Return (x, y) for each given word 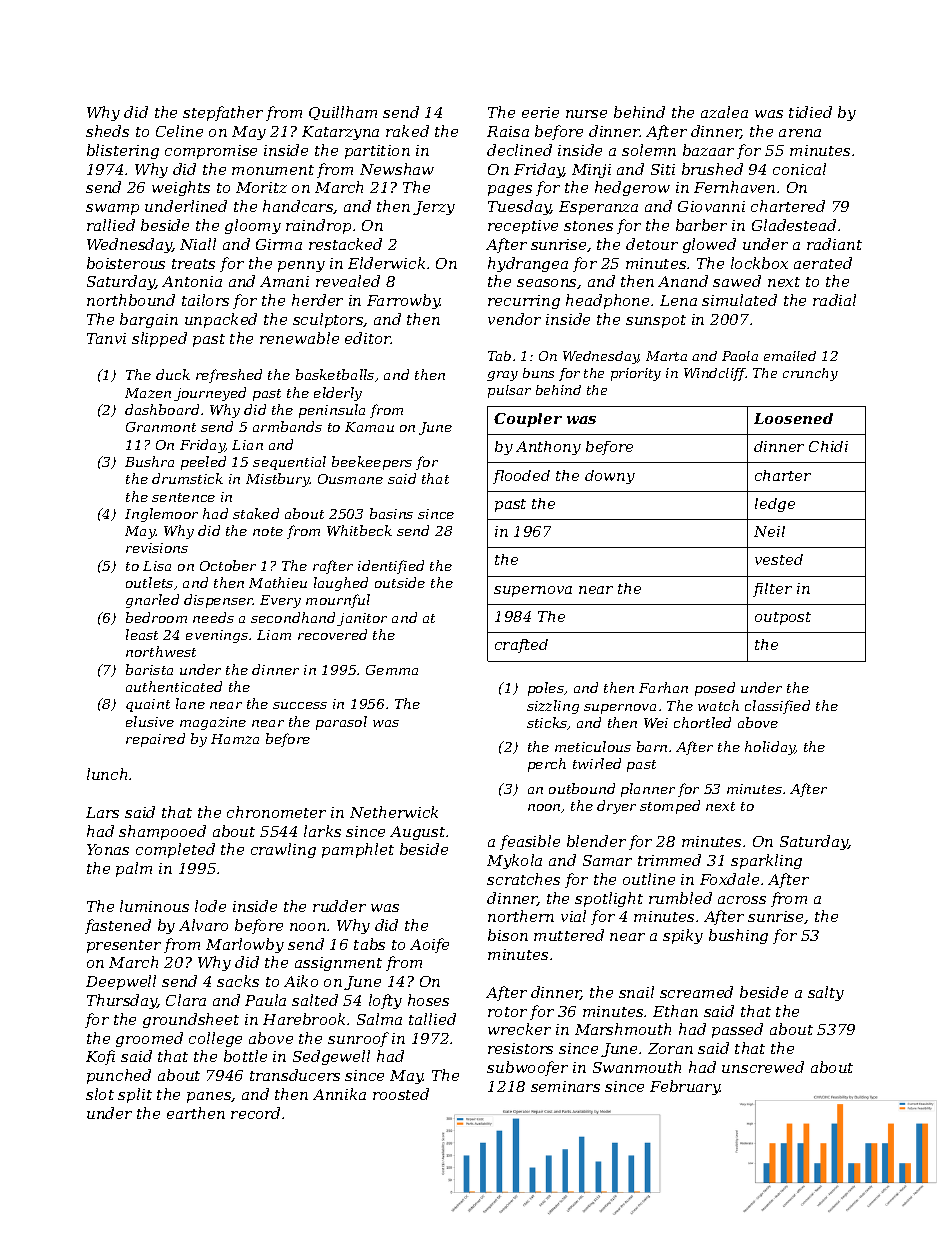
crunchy (810, 374)
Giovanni (711, 206)
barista (149, 669)
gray (502, 376)
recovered (332, 634)
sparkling (766, 861)
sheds (107, 131)
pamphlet (358, 850)
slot (100, 1094)
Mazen (148, 393)
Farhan (663, 687)
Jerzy (434, 208)
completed (175, 850)
